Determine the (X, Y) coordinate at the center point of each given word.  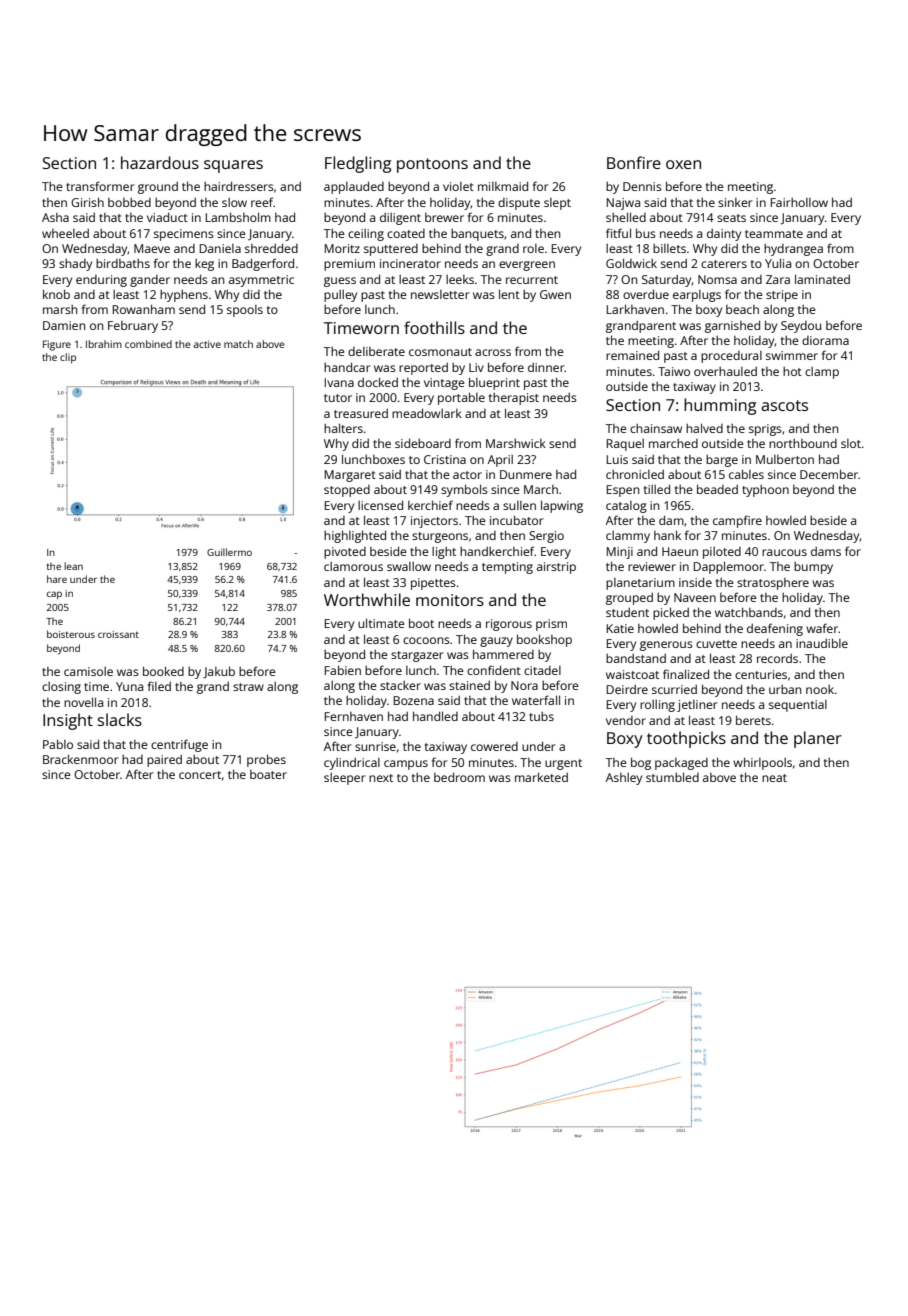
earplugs (697, 296)
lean (73, 566)
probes (266, 760)
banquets (477, 235)
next (381, 778)
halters (343, 428)
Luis (617, 459)
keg (204, 265)
